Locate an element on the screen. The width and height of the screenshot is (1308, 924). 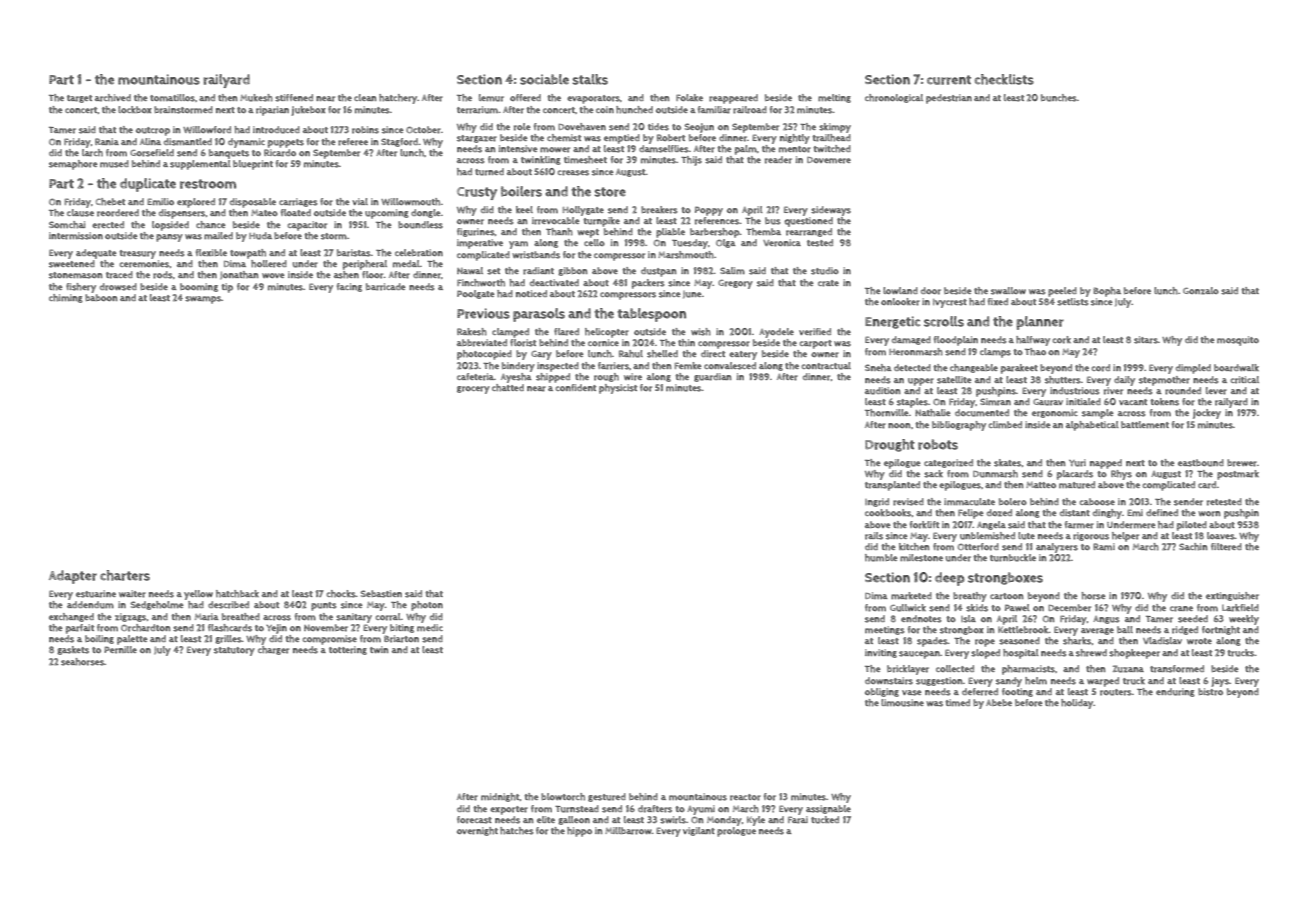
Sebastien is located at coordinates (381, 594).
